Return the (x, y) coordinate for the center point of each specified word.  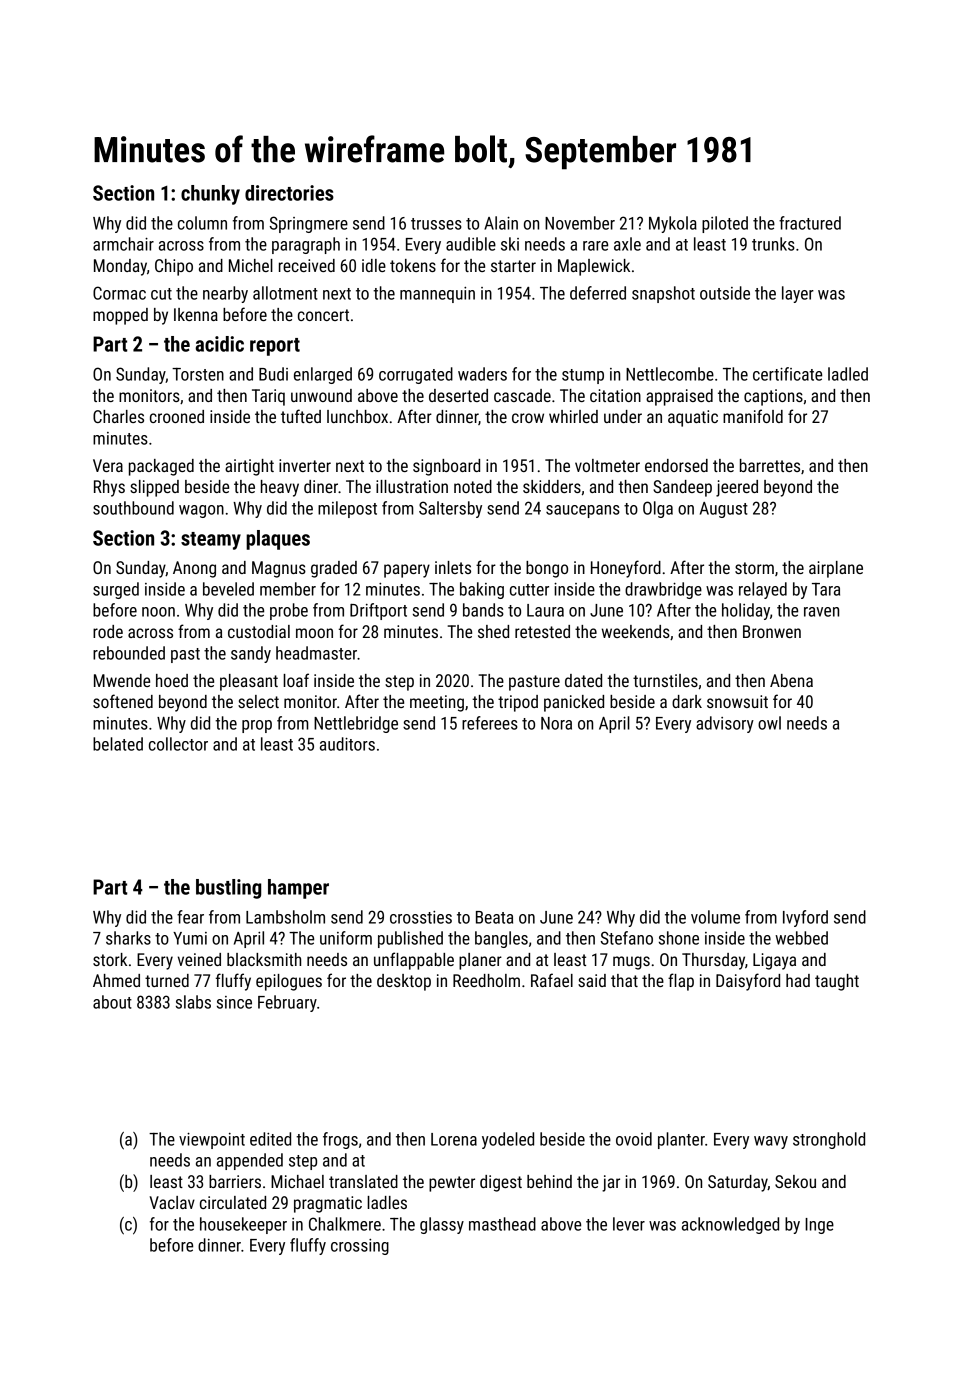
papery (407, 571)
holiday (746, 611)
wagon (201, 511)
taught (837, 982)
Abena (791, 680)
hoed (172, 680)
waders (482, 374)
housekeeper (243, 1225)
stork (110, 959)
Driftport (378, 611)
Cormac (119, 293)
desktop (404, 982)
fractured (810, 223)
